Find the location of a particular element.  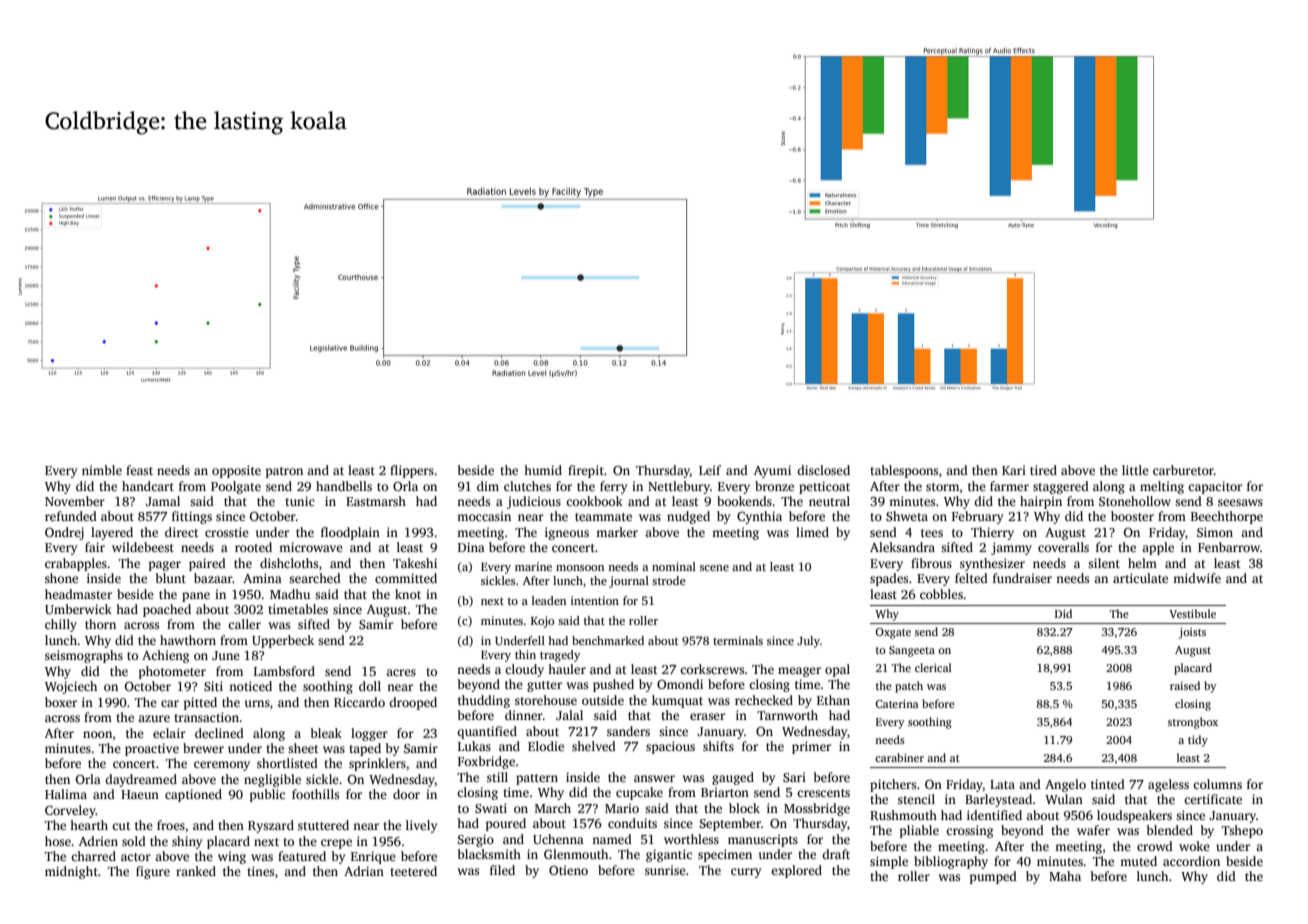

tragedy is located at coordinates (560, 656).
